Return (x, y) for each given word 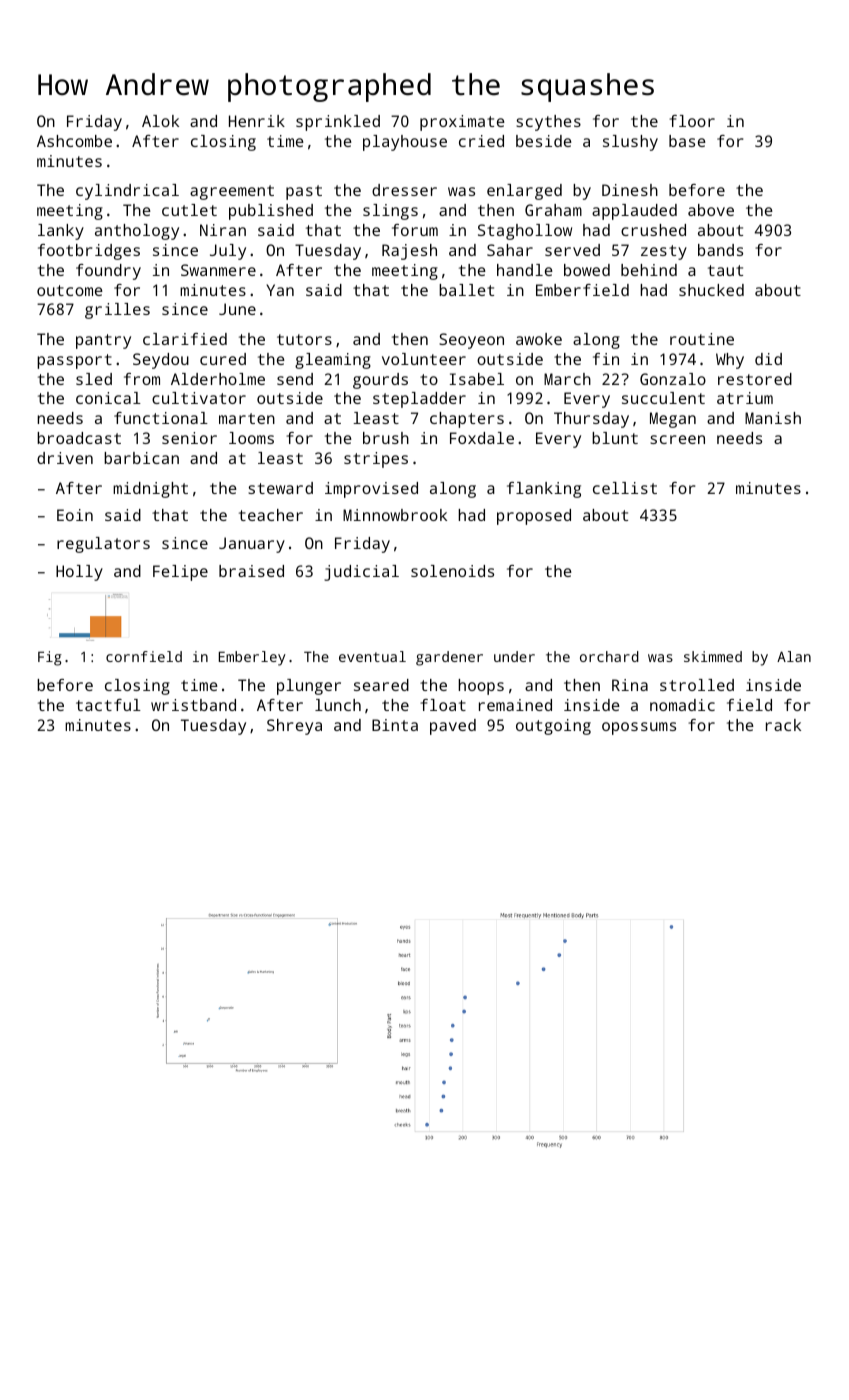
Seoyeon (471, 341)
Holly (79, 573)
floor (692, 121)
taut (725, 270)
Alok (160, 121)
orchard (609, 656)
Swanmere (218, 270)
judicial (361, 573)
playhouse (405, 143)
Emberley (252, 658)
